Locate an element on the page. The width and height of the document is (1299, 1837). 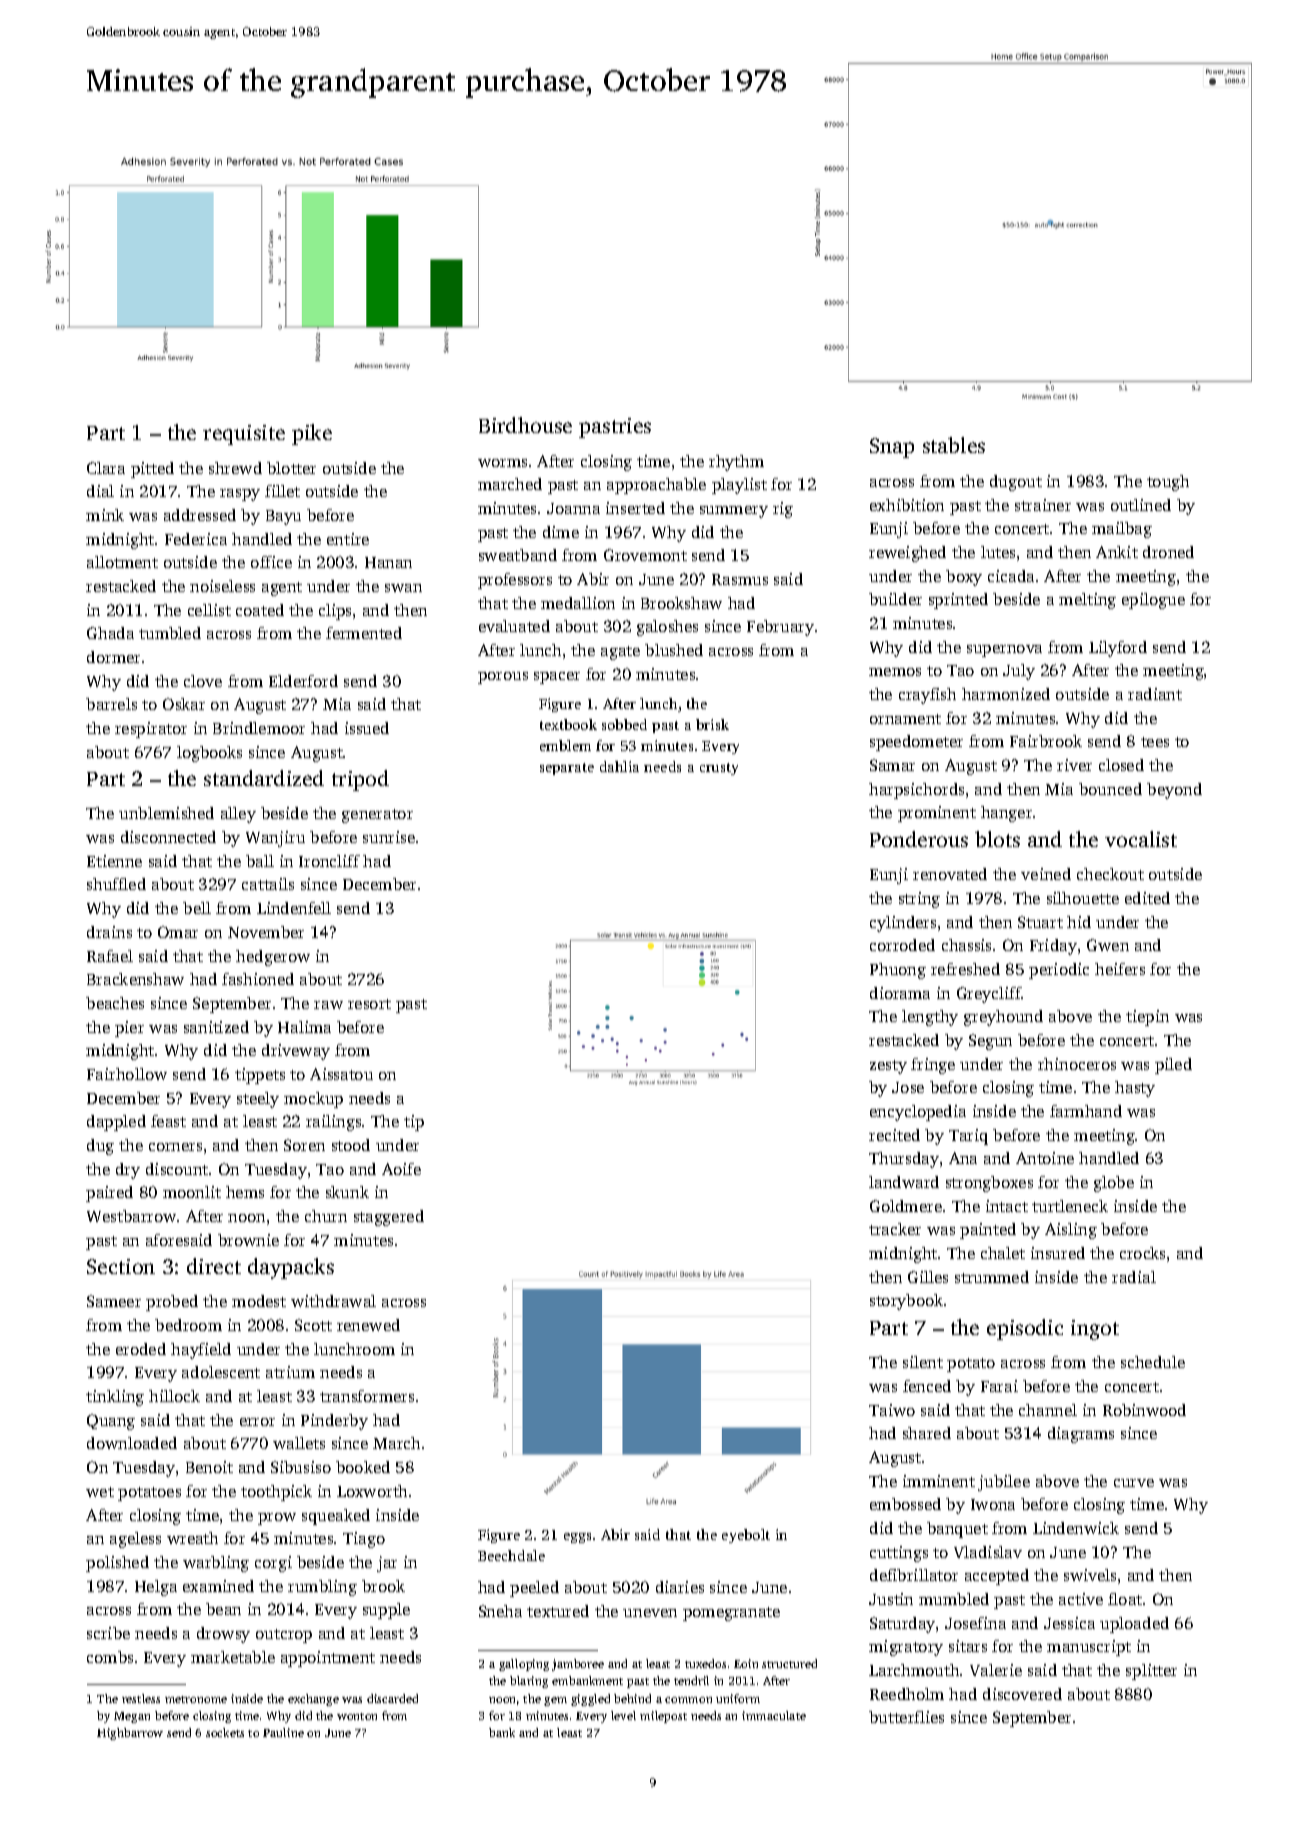
Birdhouse is located at coordinates (525, 425).
